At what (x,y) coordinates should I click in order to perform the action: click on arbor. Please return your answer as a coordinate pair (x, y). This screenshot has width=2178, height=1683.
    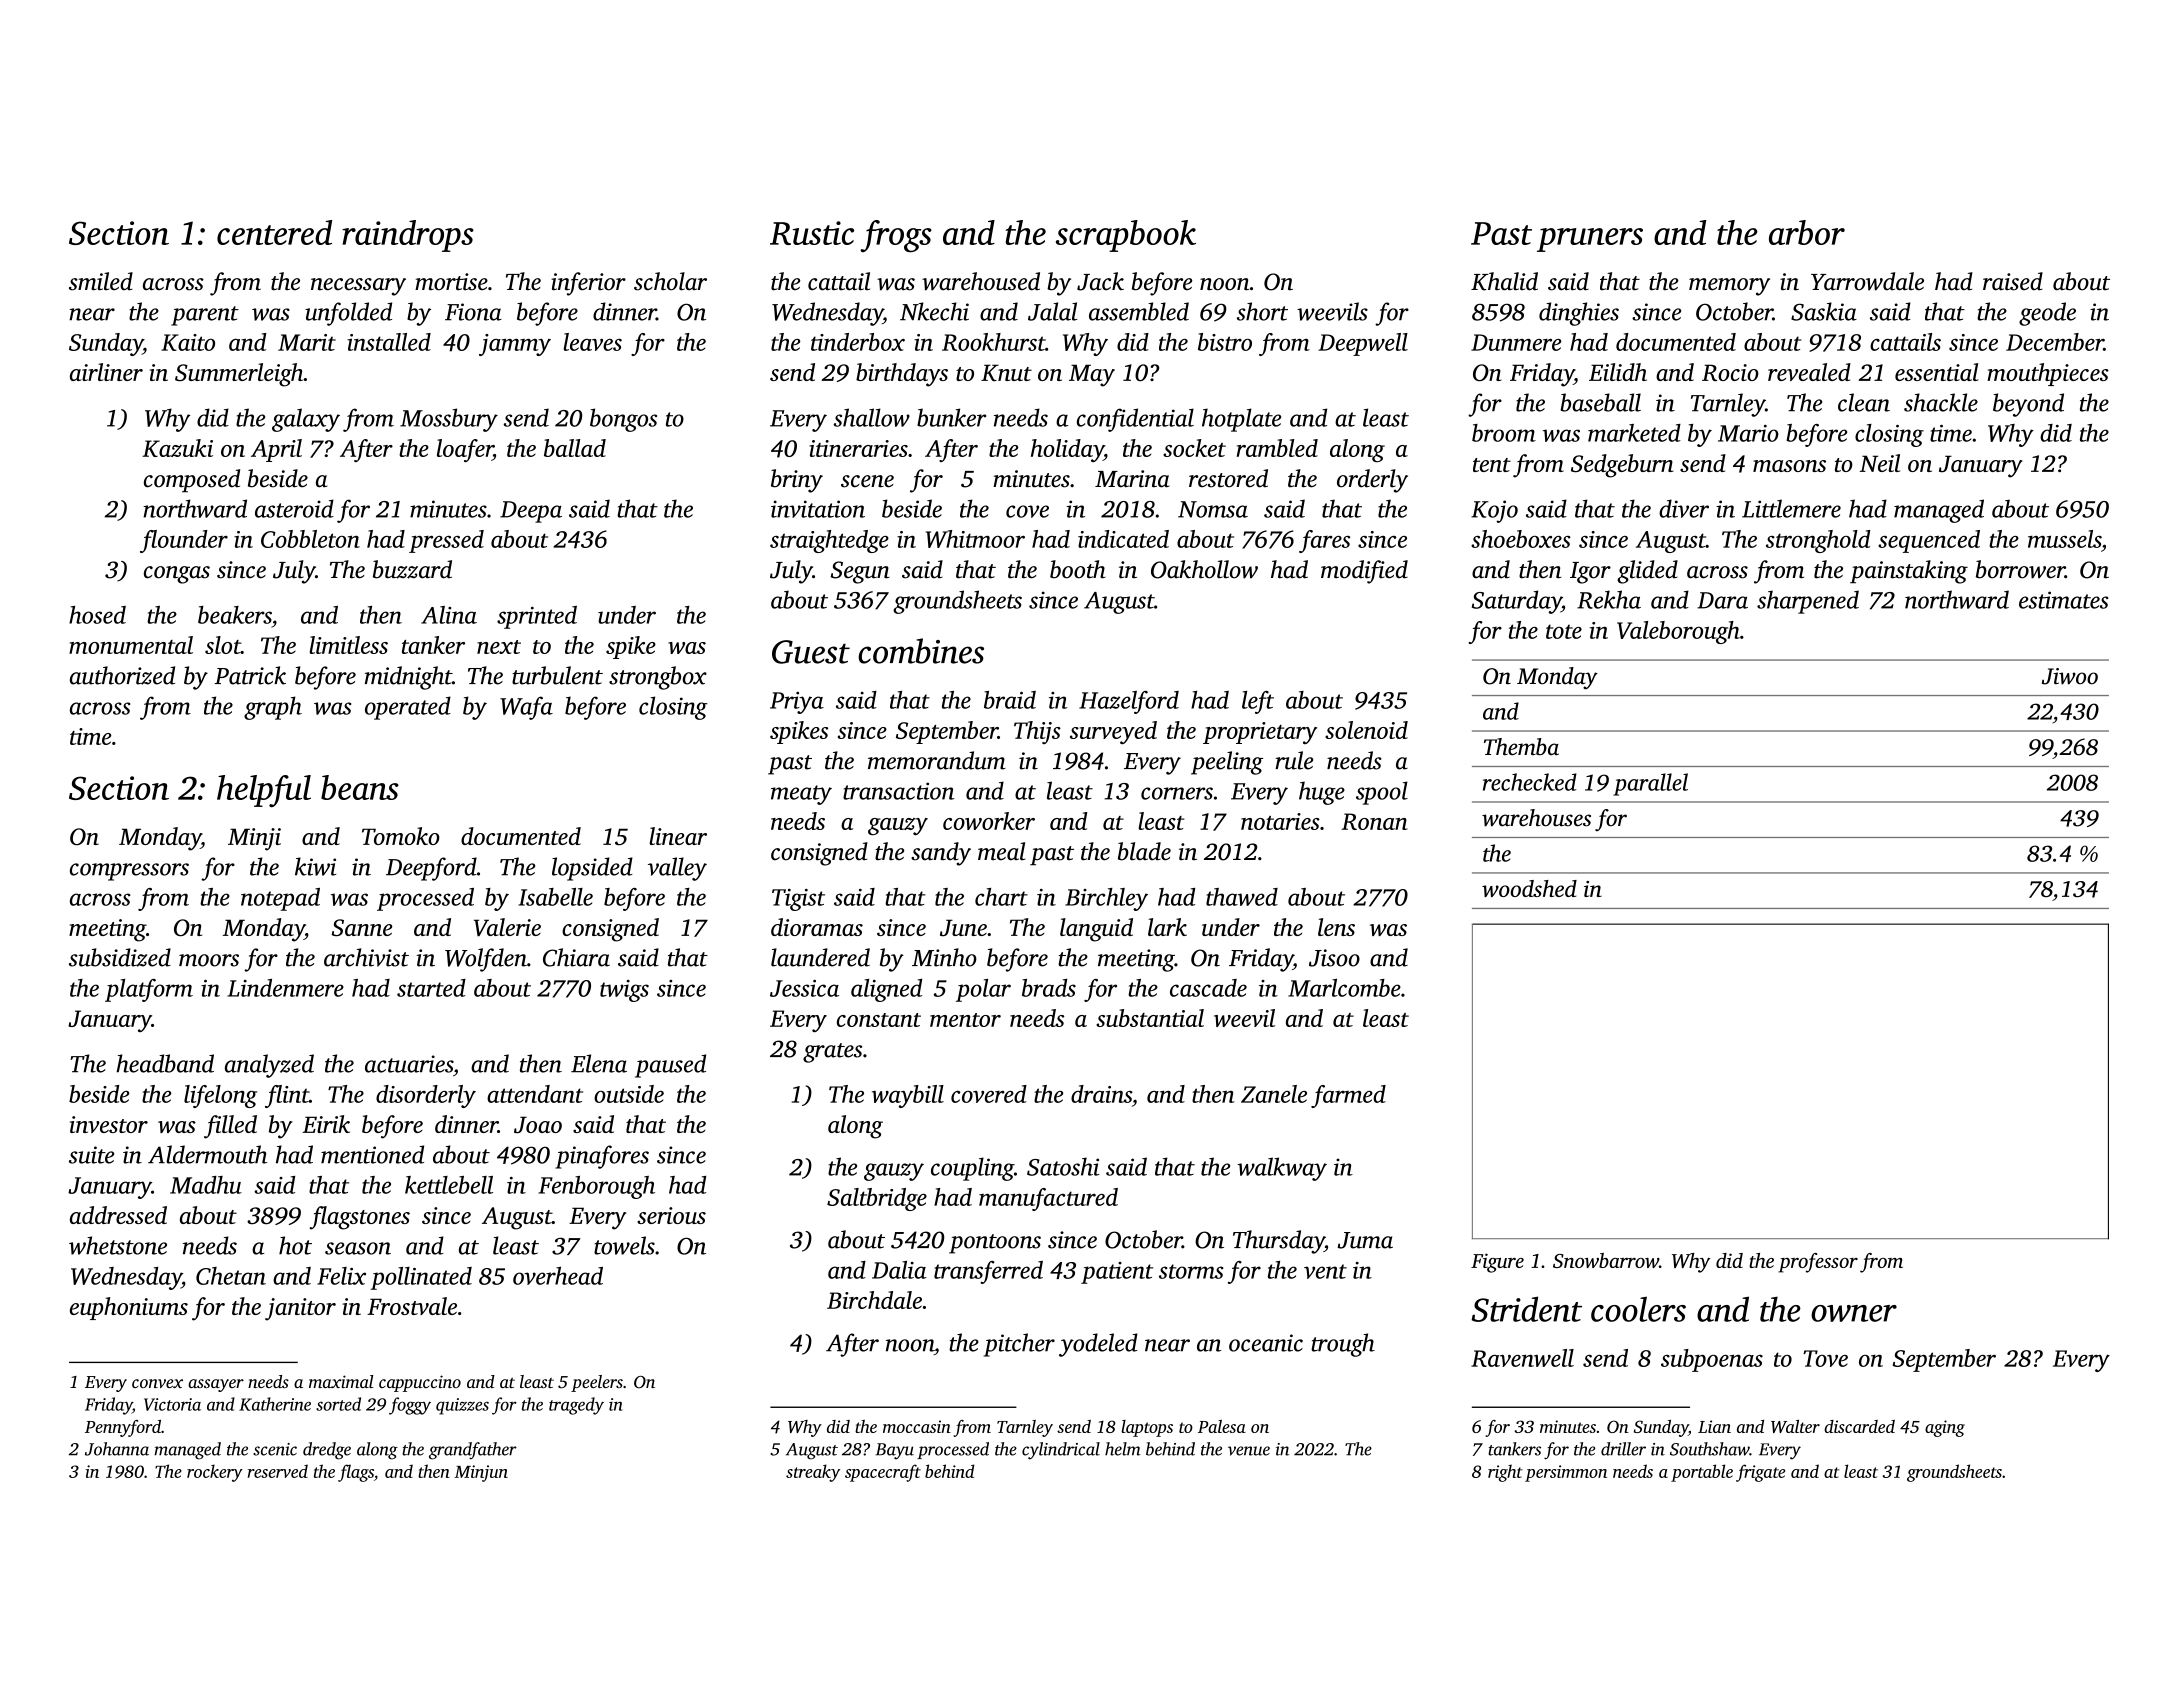
    Looking at the image, I should click on (1807, 232).
